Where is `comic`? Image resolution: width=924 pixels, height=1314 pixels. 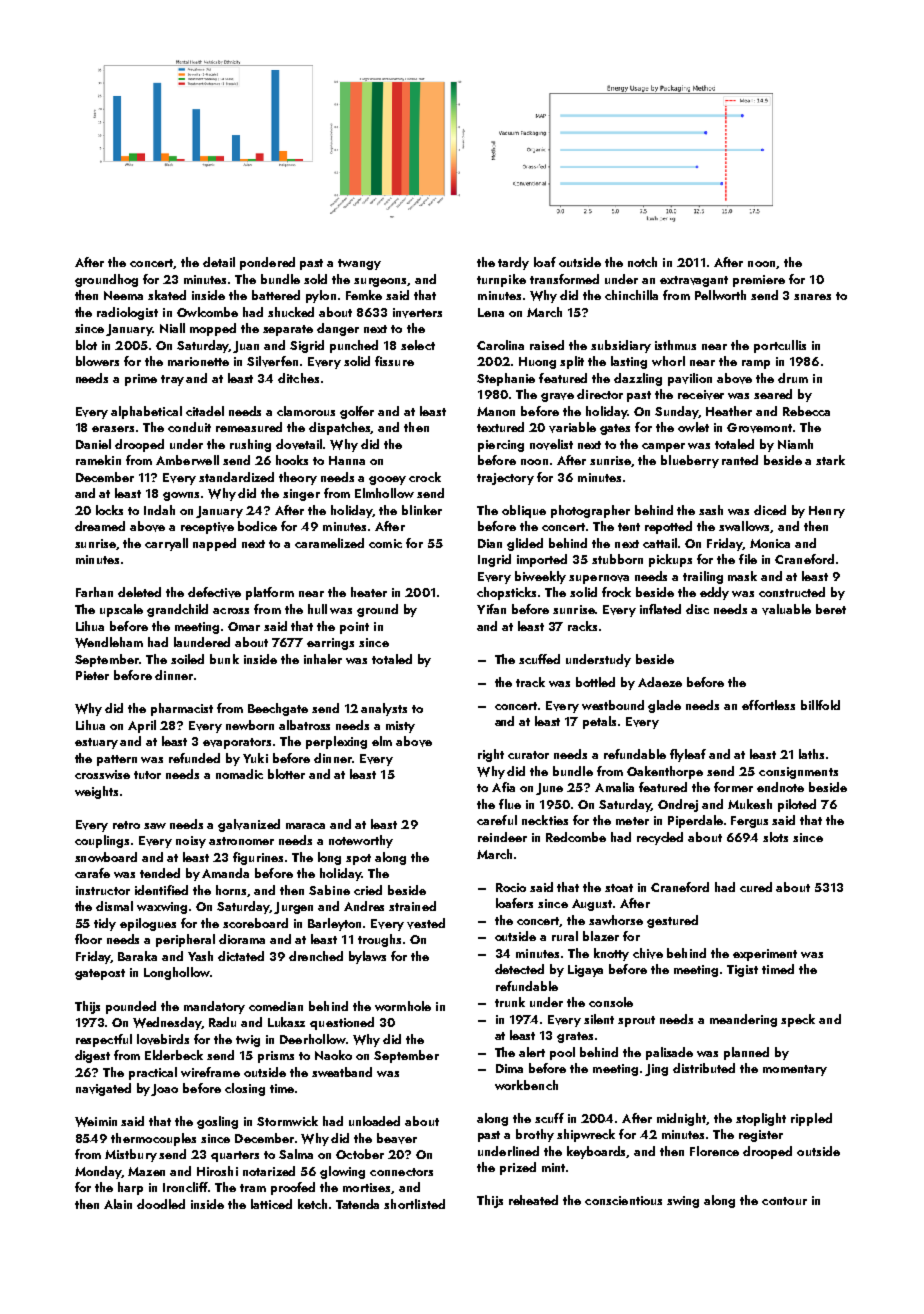 comic is located at coordinates (385, 543).
